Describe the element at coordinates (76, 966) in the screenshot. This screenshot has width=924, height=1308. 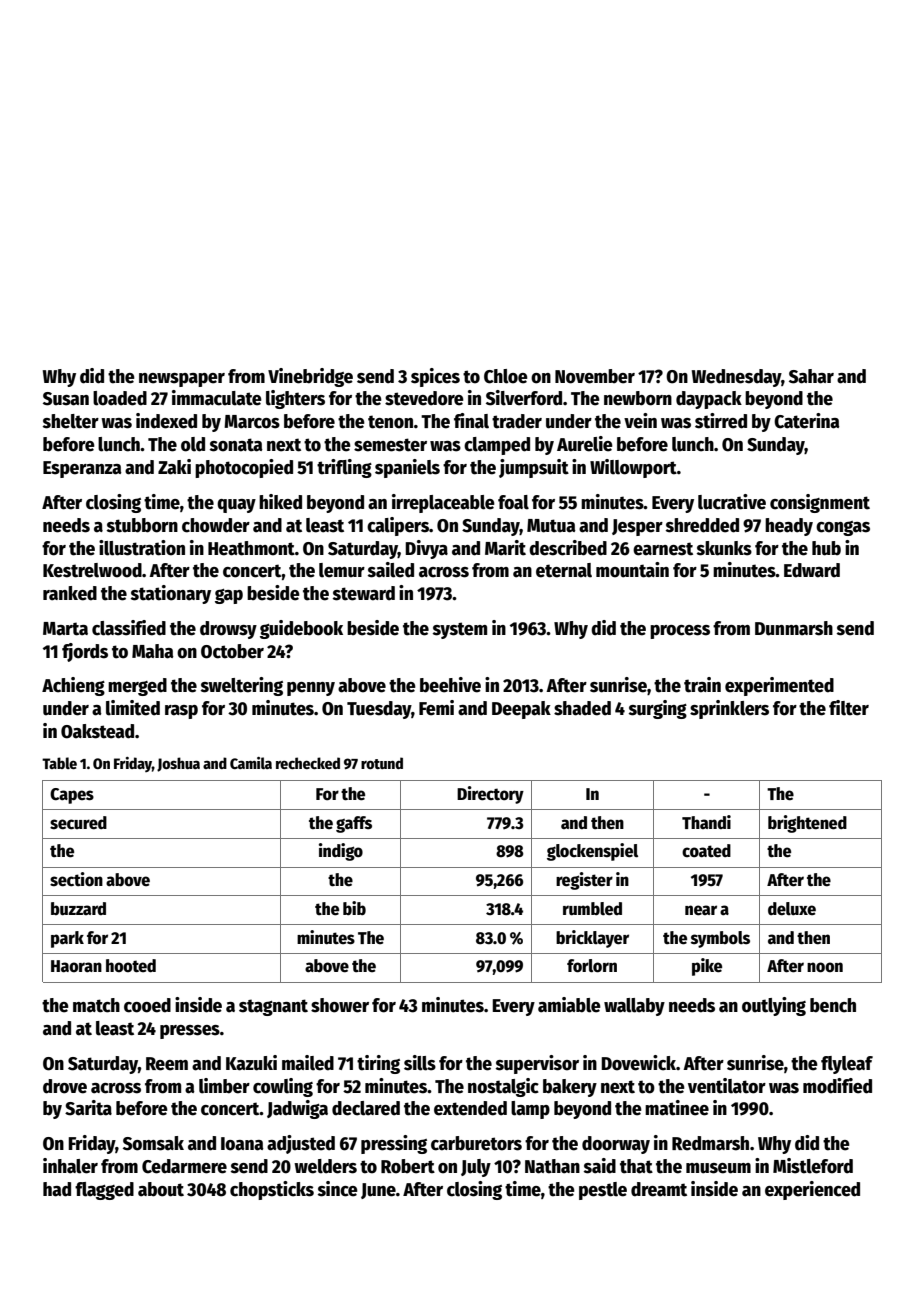
I see `Haoran` at that location.
